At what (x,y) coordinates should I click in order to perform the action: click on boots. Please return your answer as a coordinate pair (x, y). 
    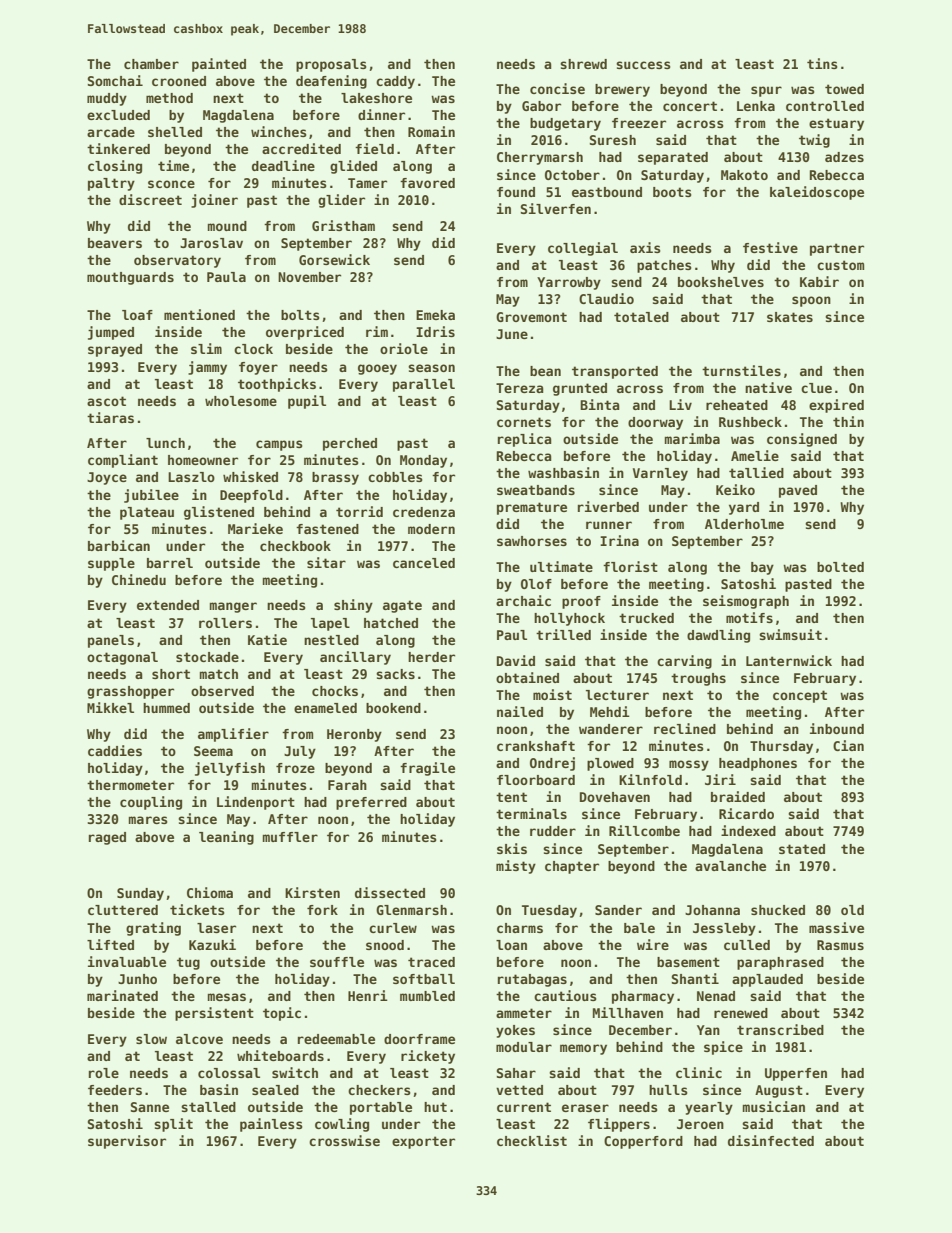
    Looking at the image, I should click on (672, 192).
